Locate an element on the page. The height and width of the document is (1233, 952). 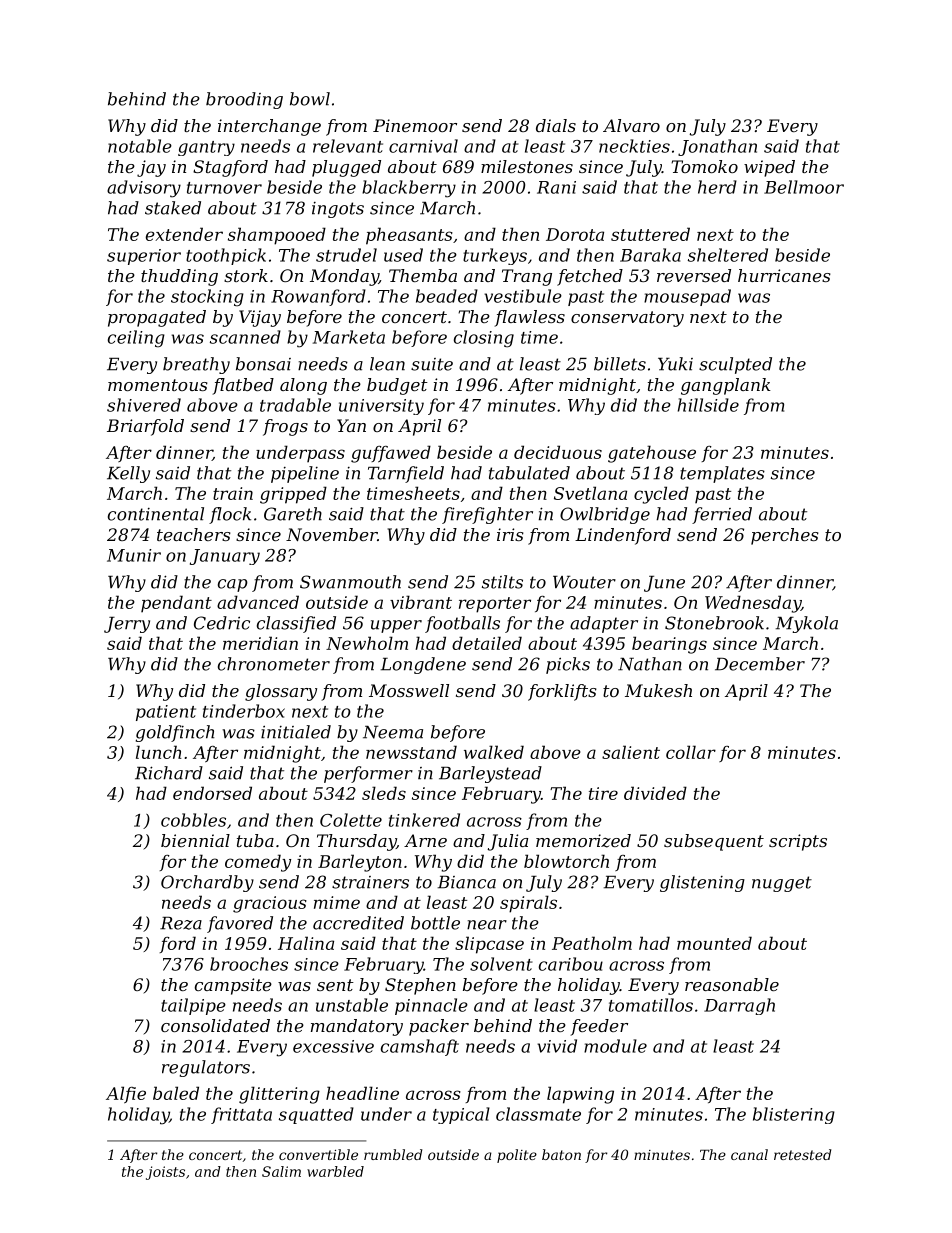
bowl is located at coordinates (310, 99).
